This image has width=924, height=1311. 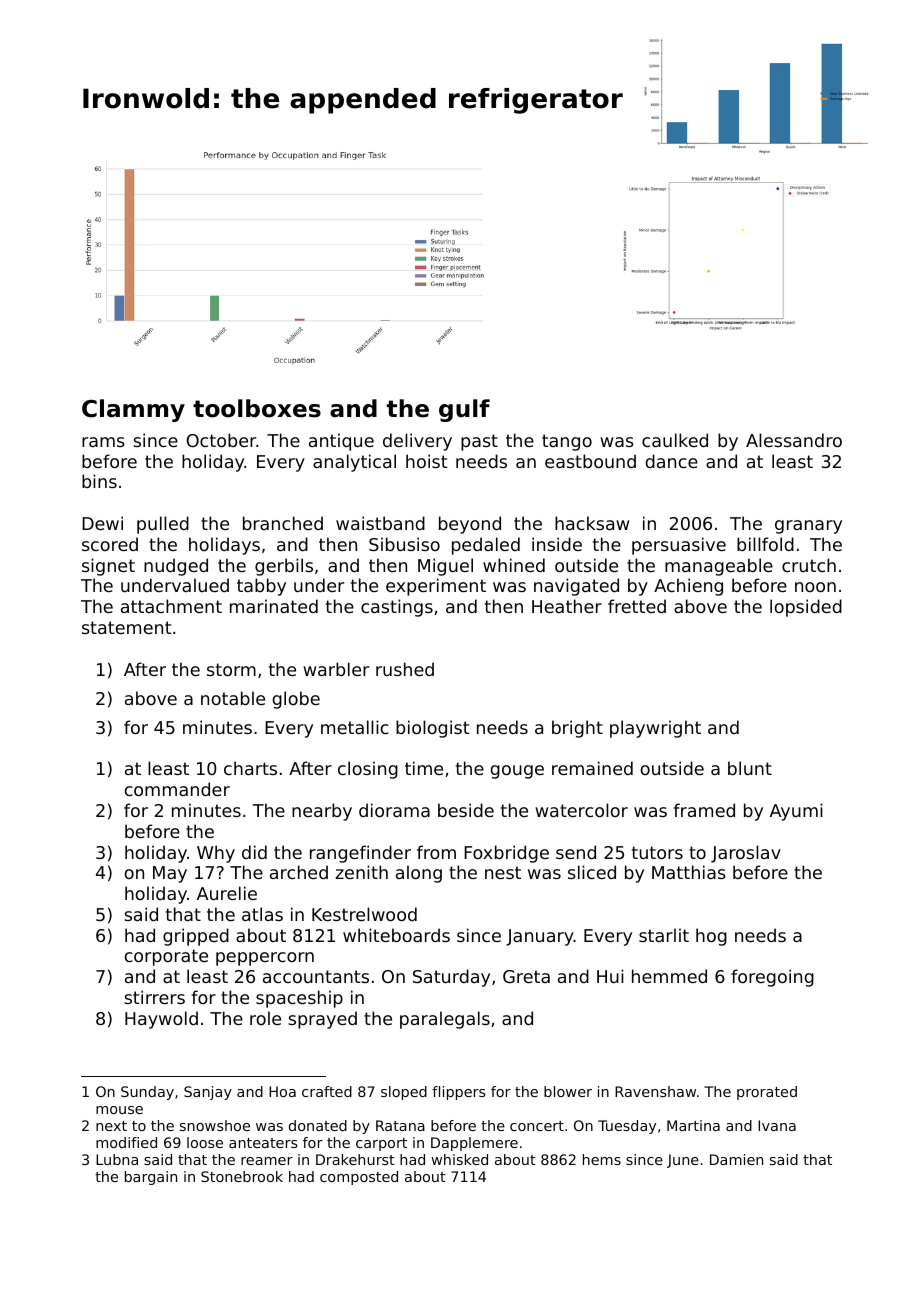 I want to click on Haywold, so click(x=161, y=1020).
